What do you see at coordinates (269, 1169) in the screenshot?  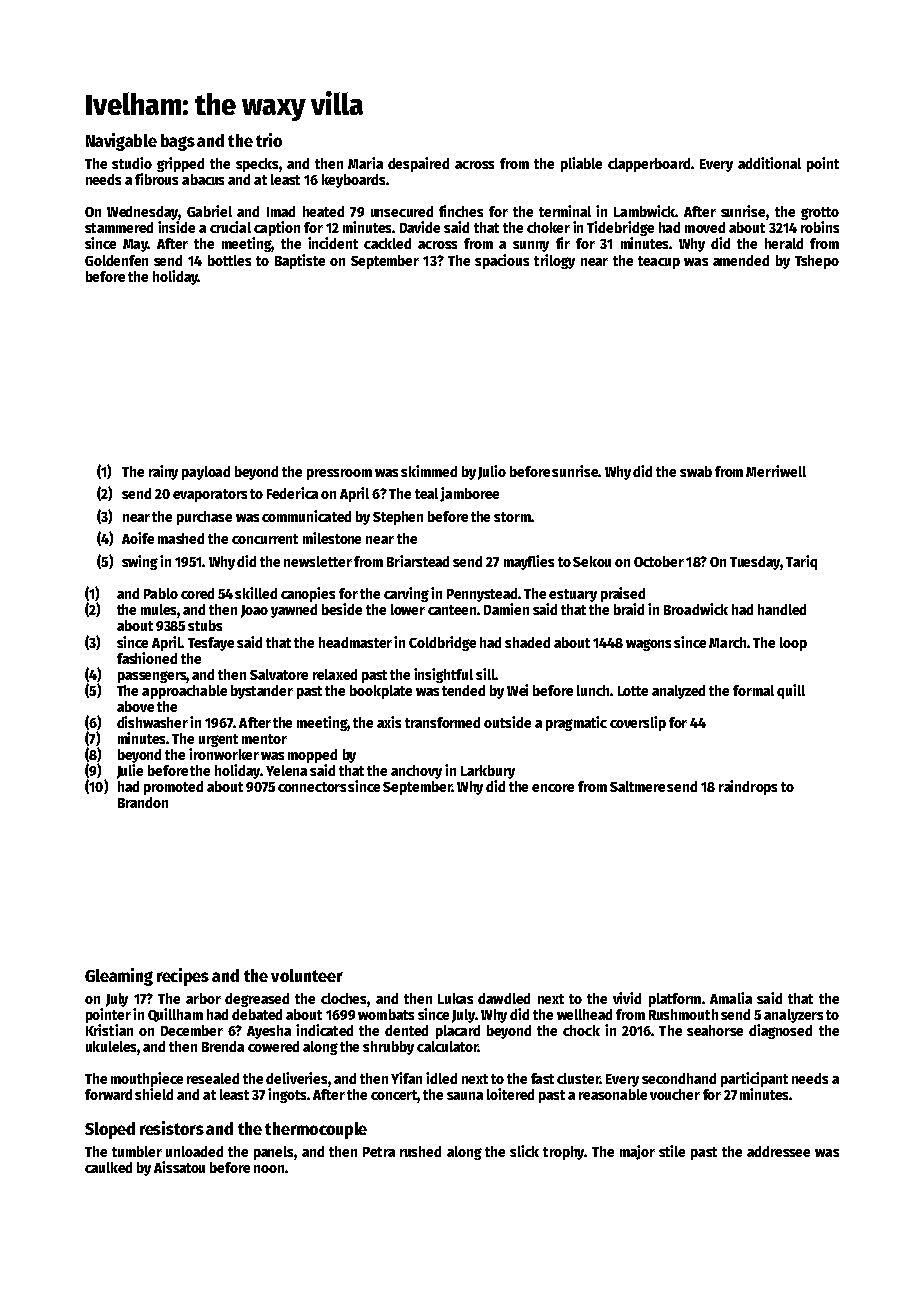 I see `noon` at bounding box center [269, 1169].
